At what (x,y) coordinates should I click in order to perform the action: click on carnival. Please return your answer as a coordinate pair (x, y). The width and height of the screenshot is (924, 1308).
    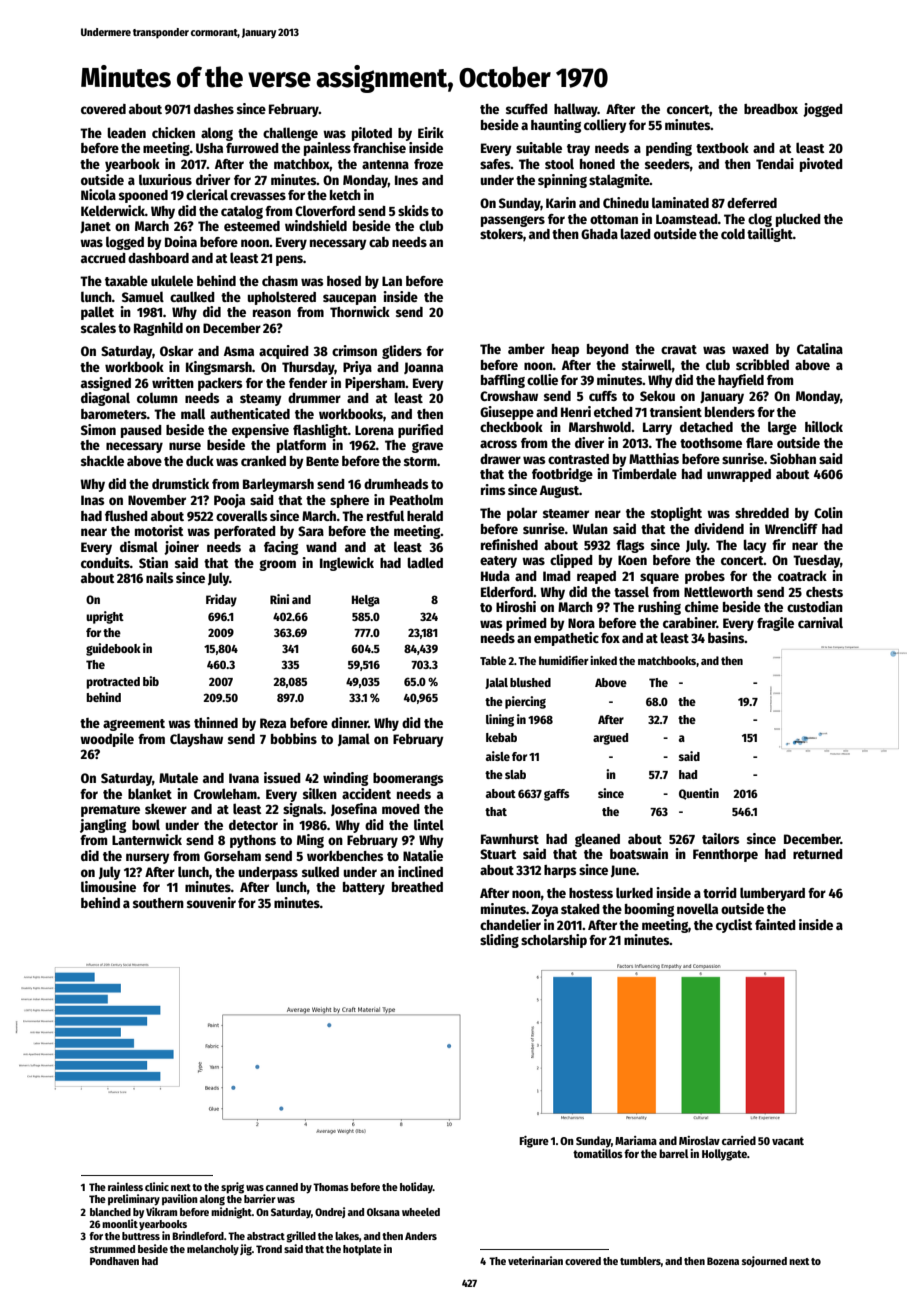
    Looking at the image, I should click on (820, 622).
